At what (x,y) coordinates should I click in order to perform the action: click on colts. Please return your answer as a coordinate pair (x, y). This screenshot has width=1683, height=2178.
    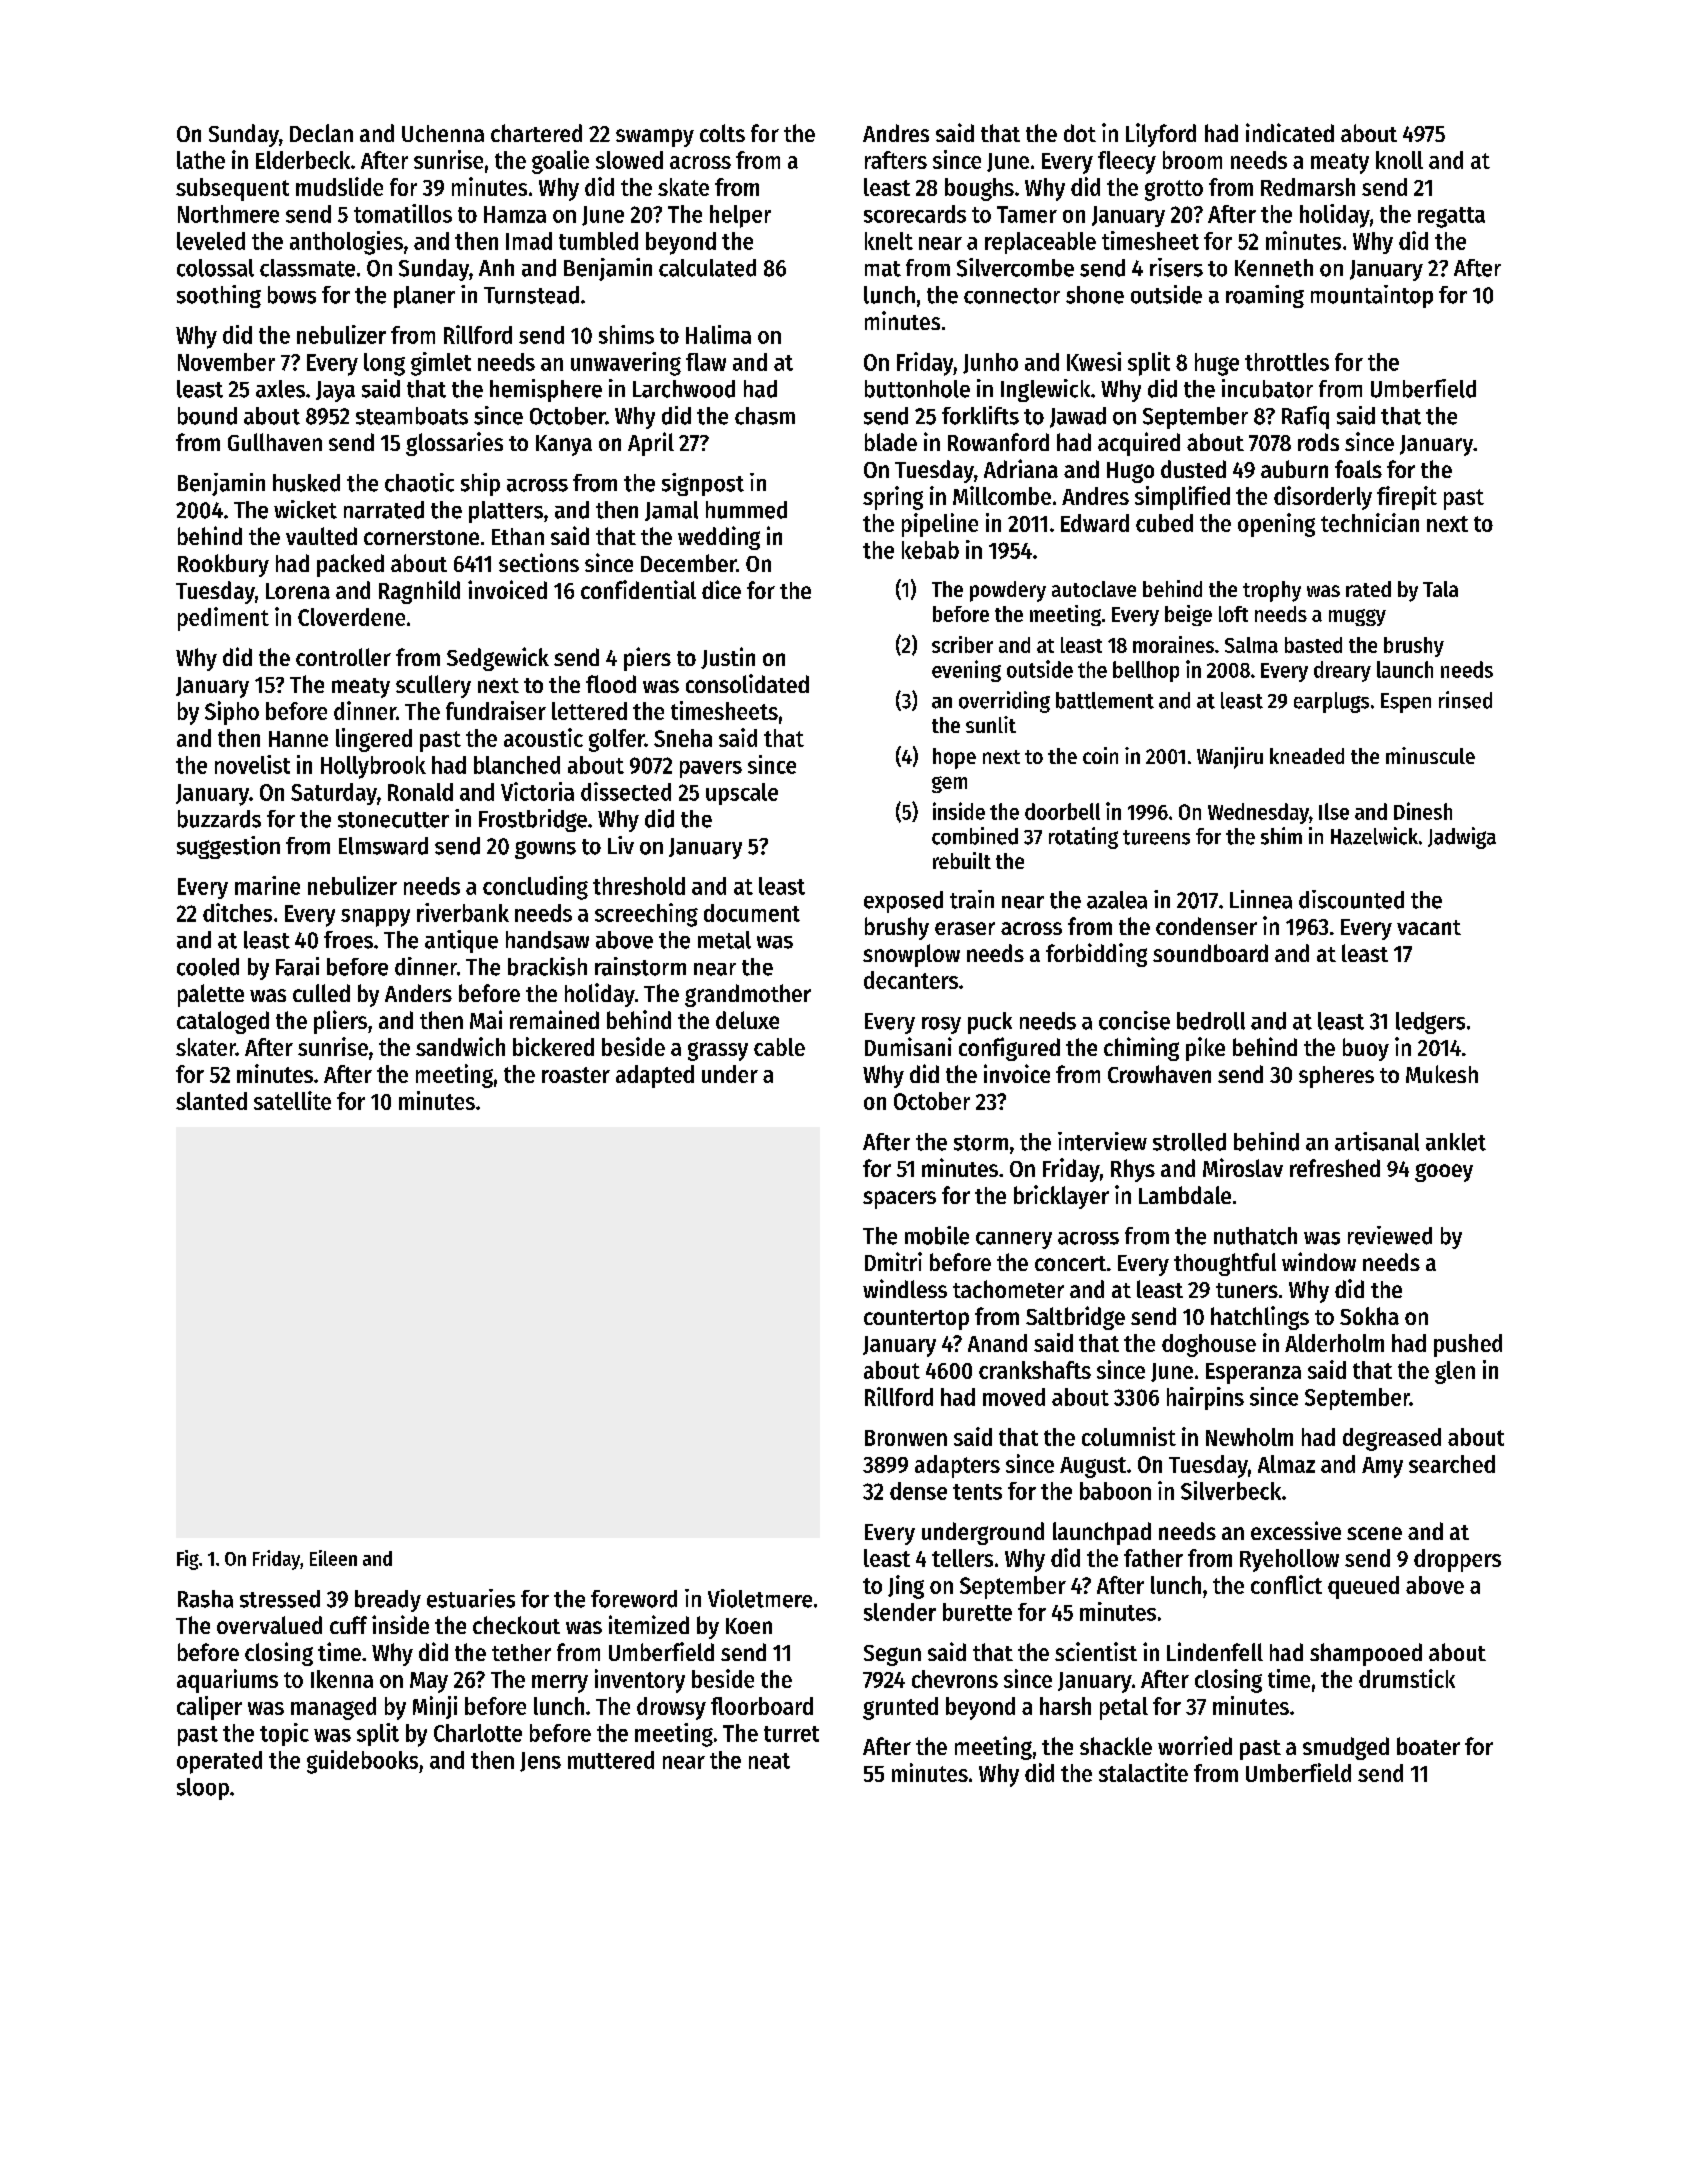
    Looking at the image, I should click on (722, 133).
